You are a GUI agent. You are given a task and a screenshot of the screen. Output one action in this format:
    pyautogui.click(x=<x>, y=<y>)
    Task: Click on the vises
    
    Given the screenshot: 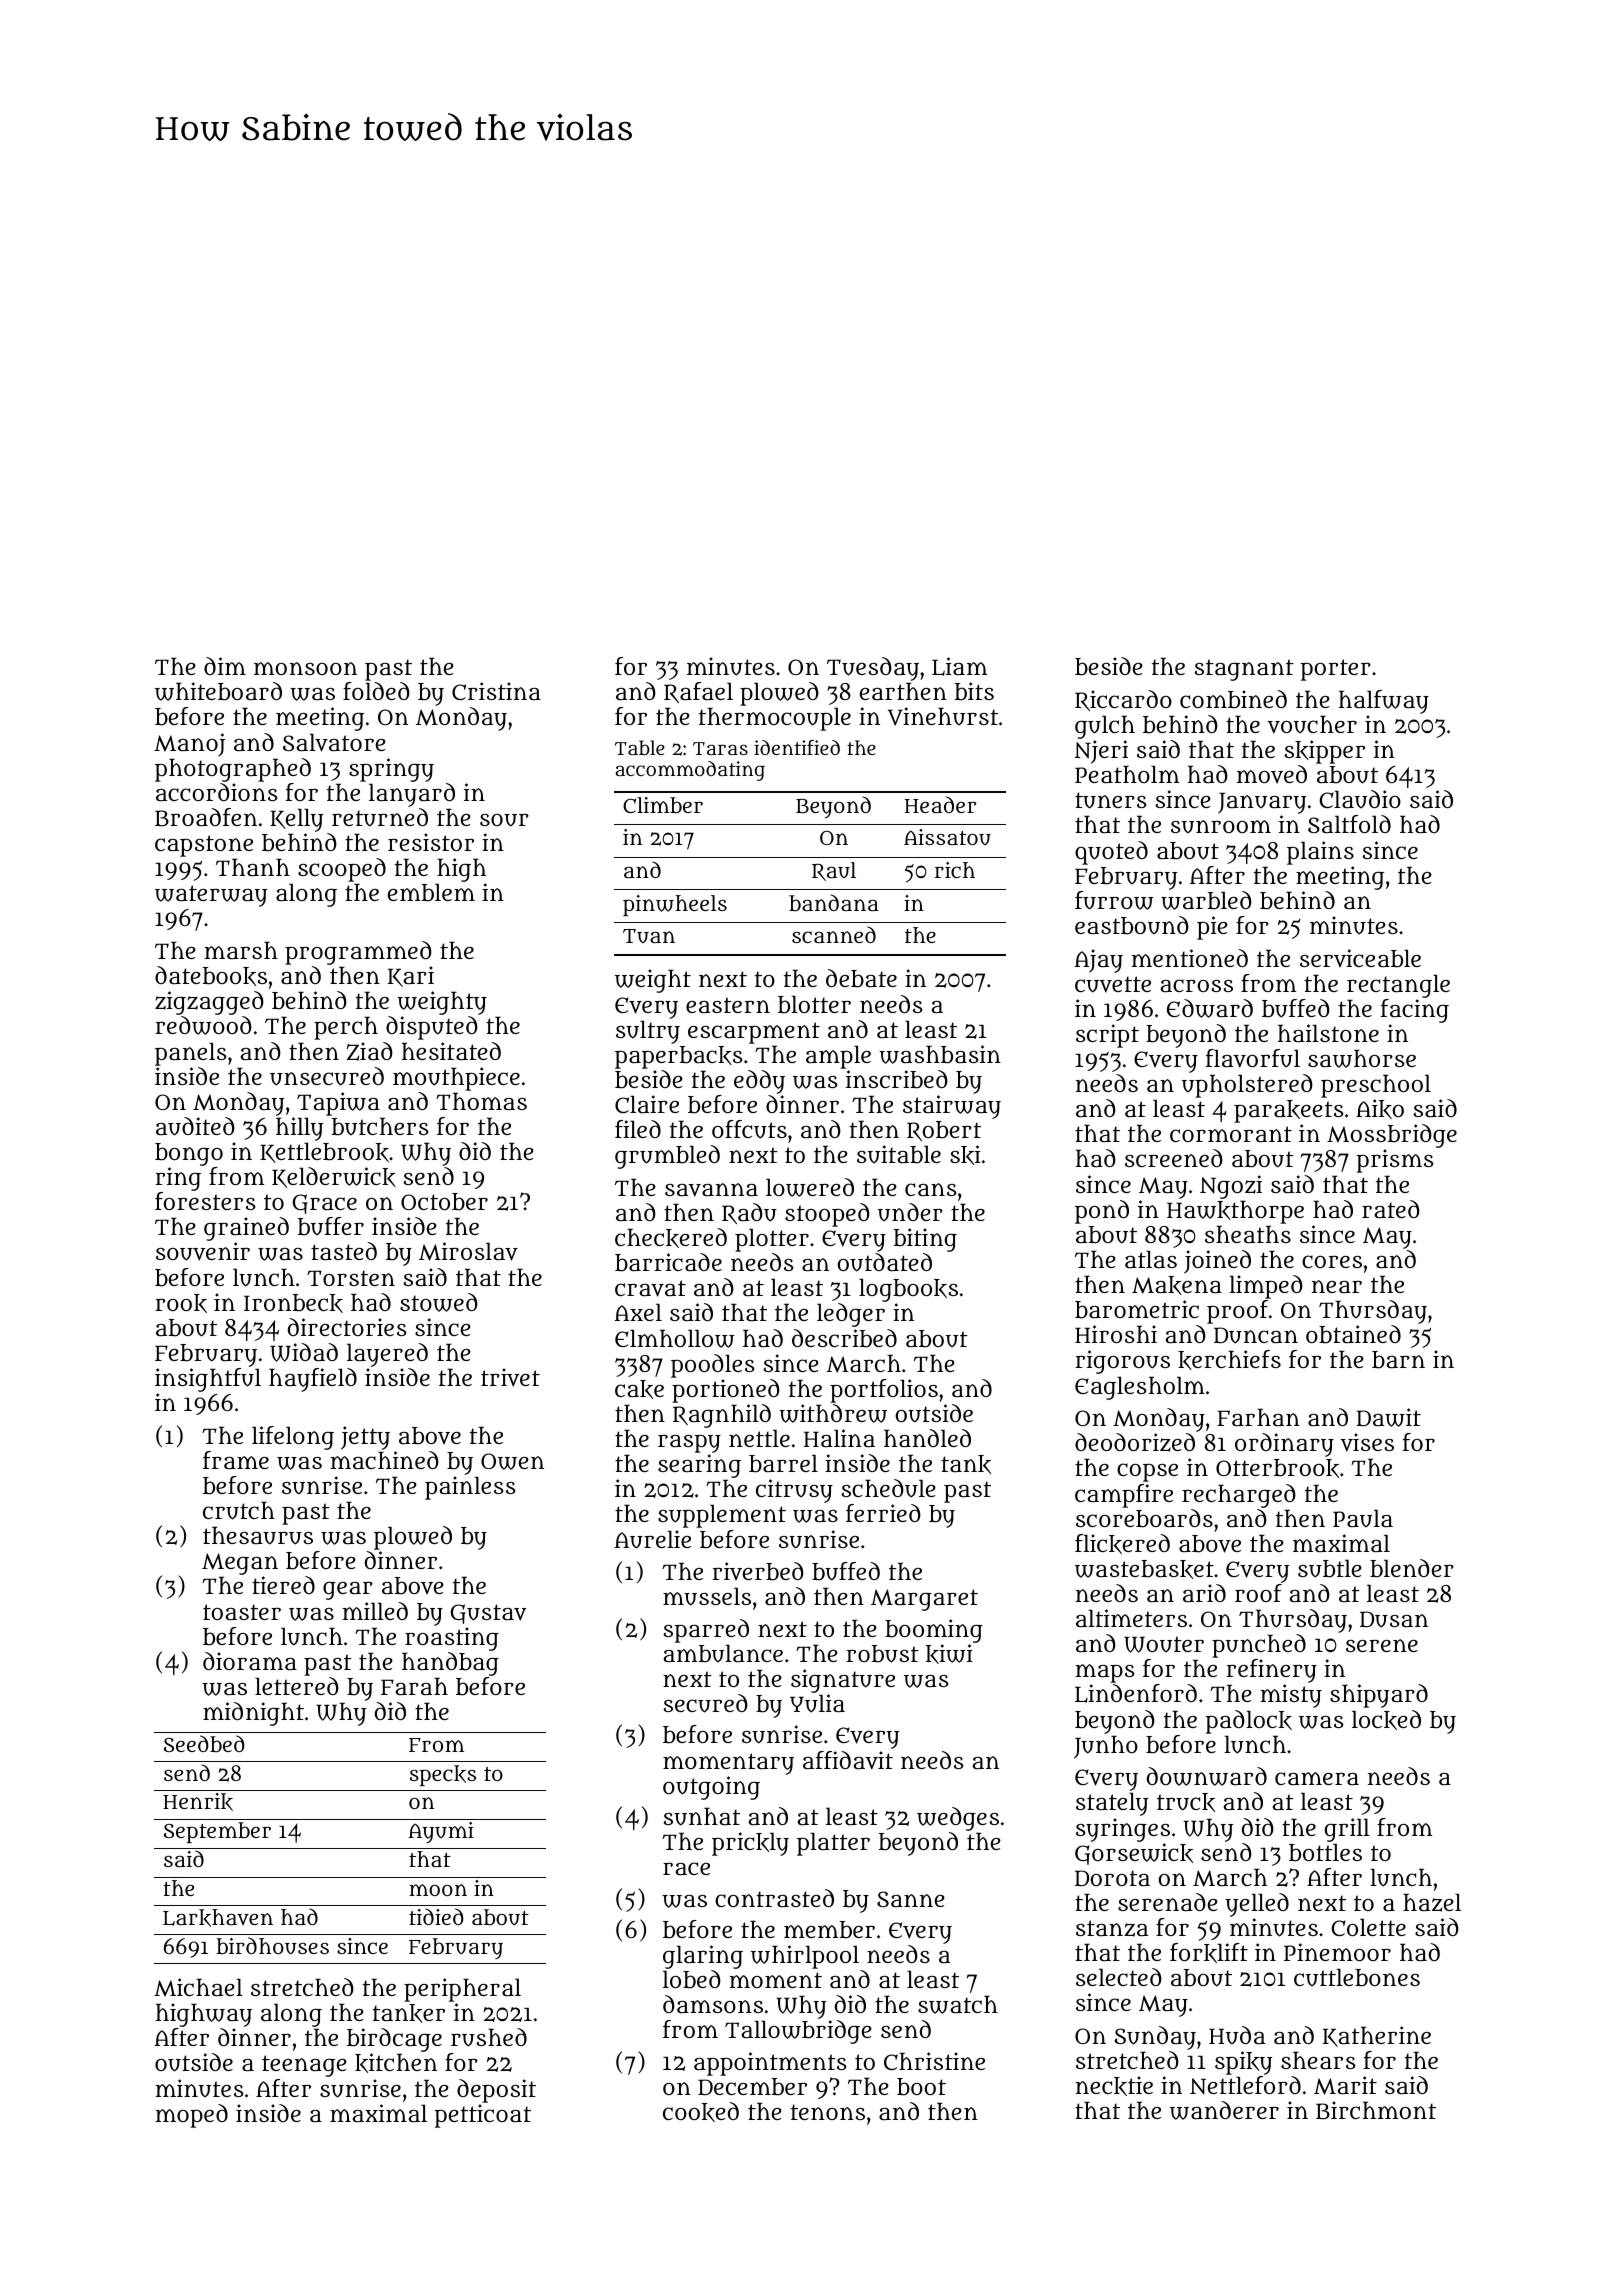 What is the action you would take?
    pyautogui.click(x=1367, y=1442)
